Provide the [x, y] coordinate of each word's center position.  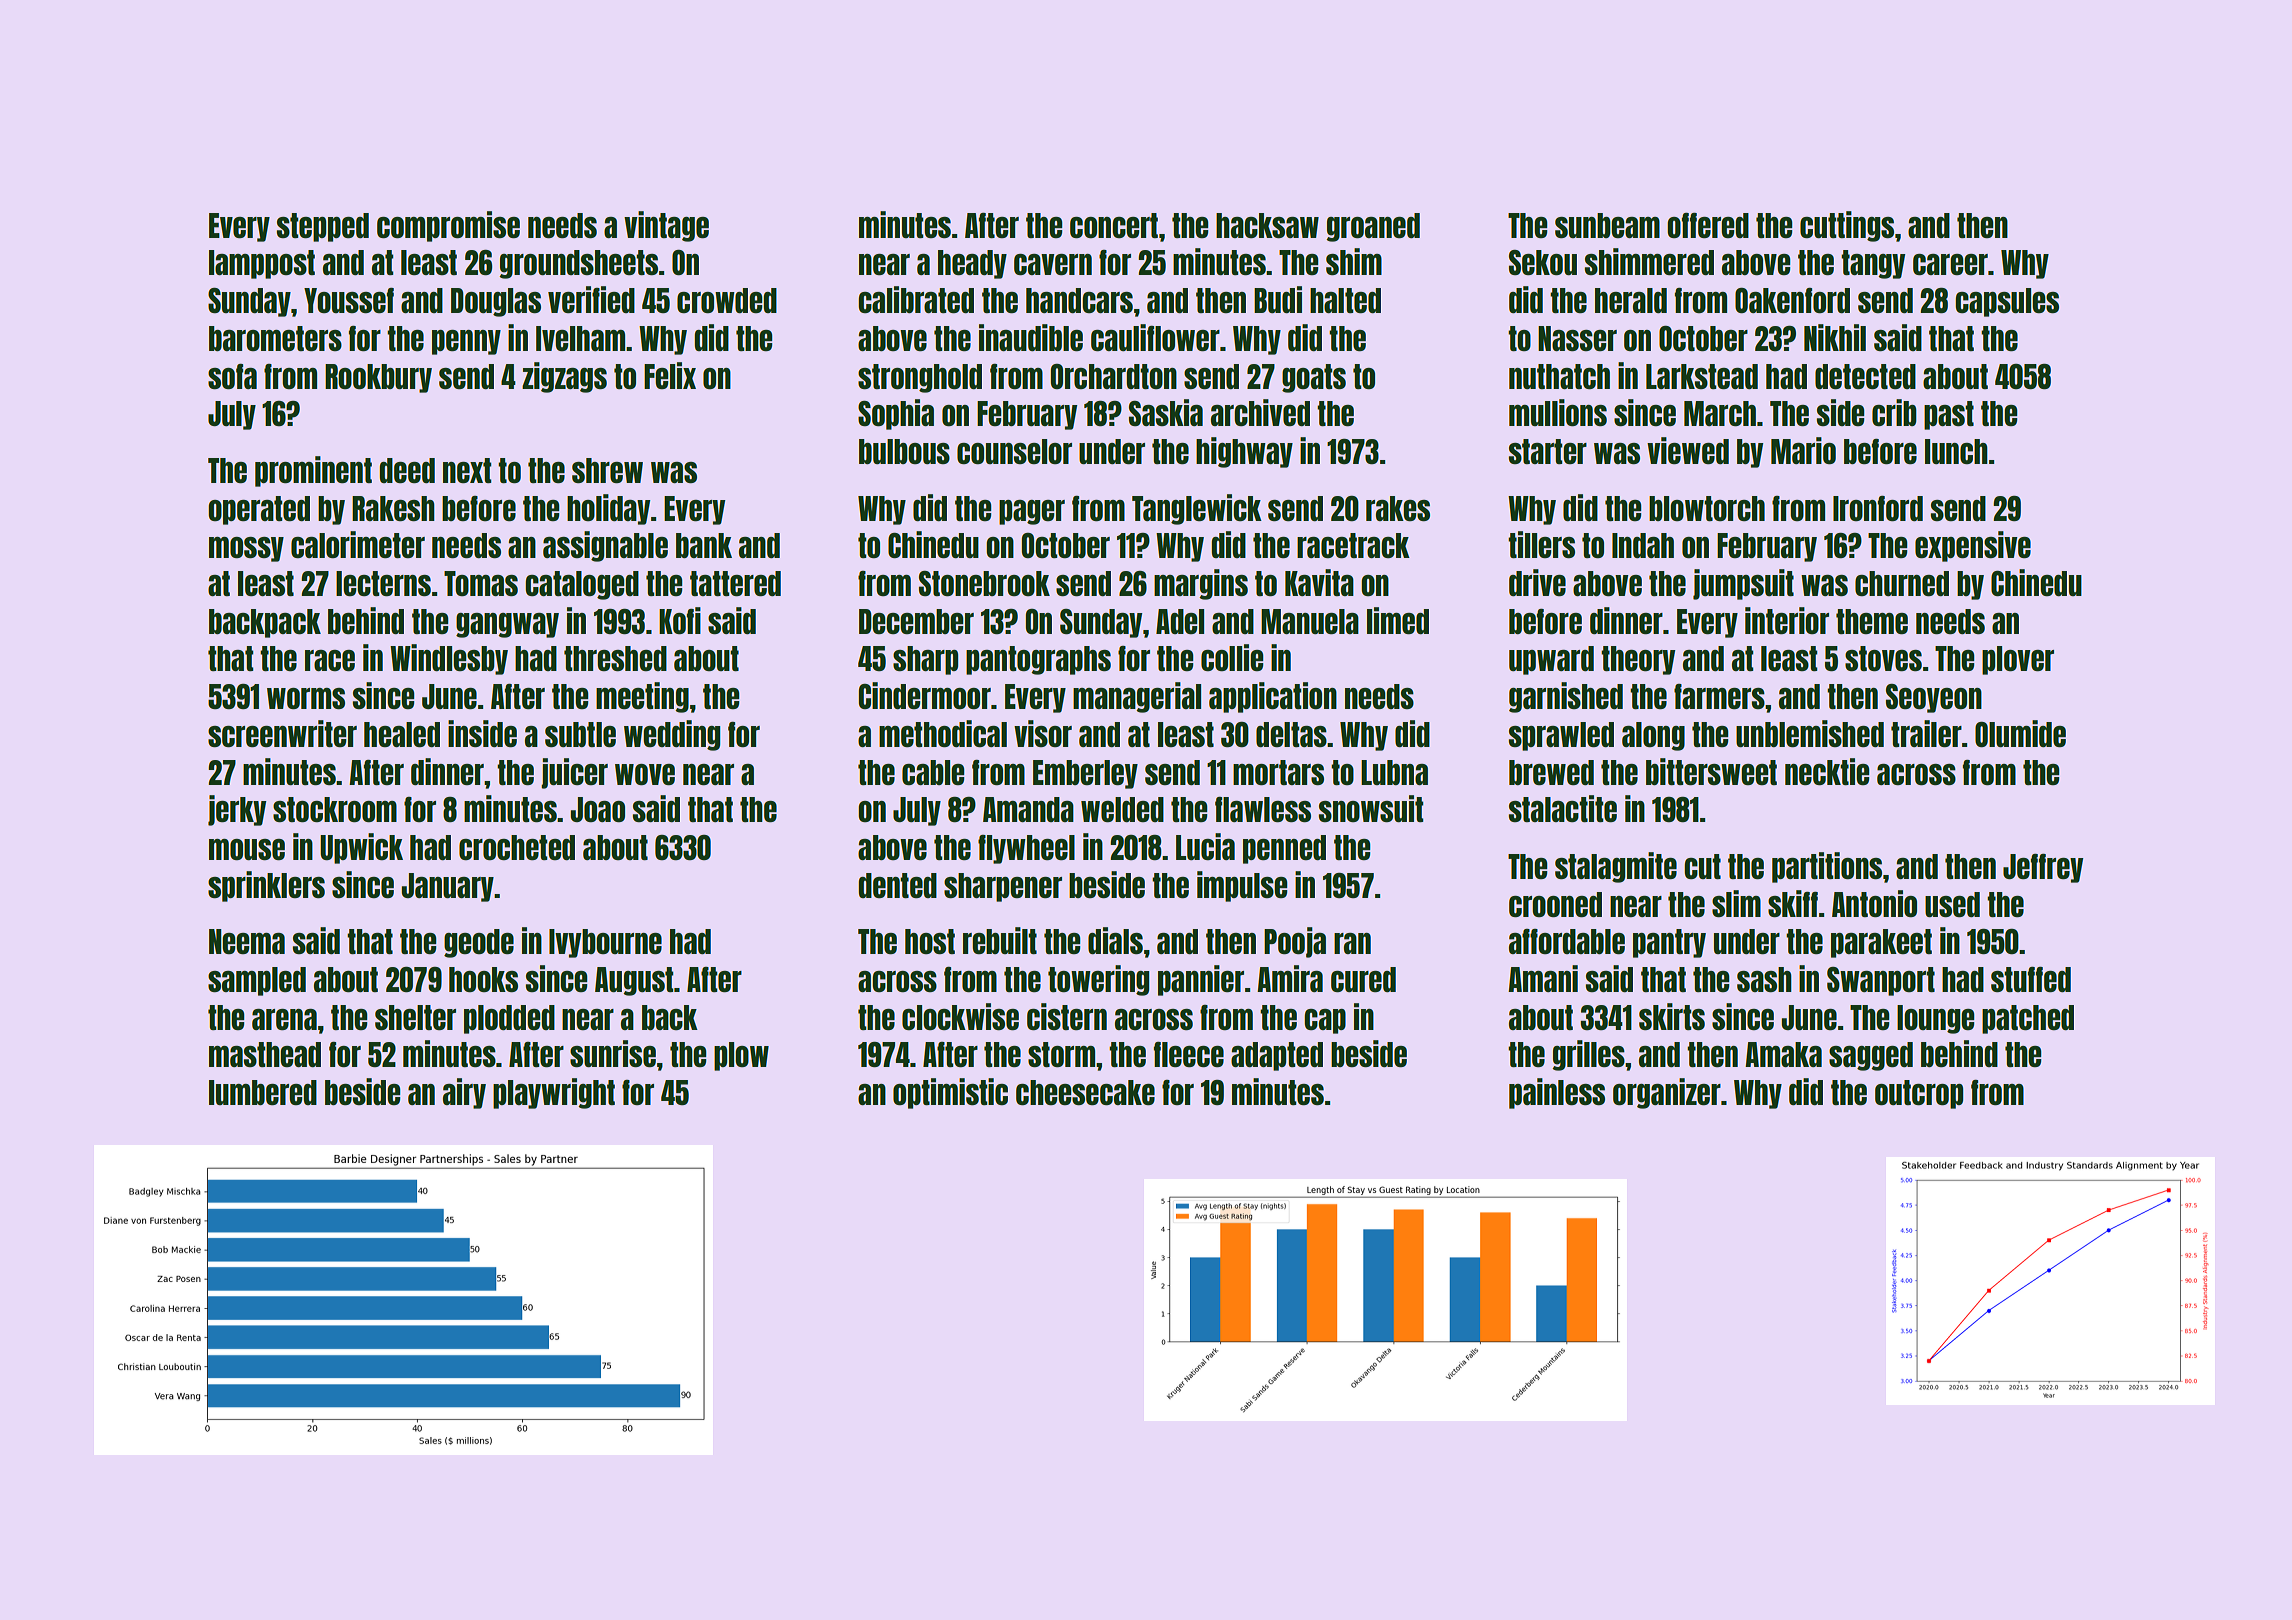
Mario [1803, 450]
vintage [666, 226]
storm [1061, 1054]
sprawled [1561, 736]
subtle [580, 734]
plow [741, 1056]
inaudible [1031, 337]
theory [1638, 660]
